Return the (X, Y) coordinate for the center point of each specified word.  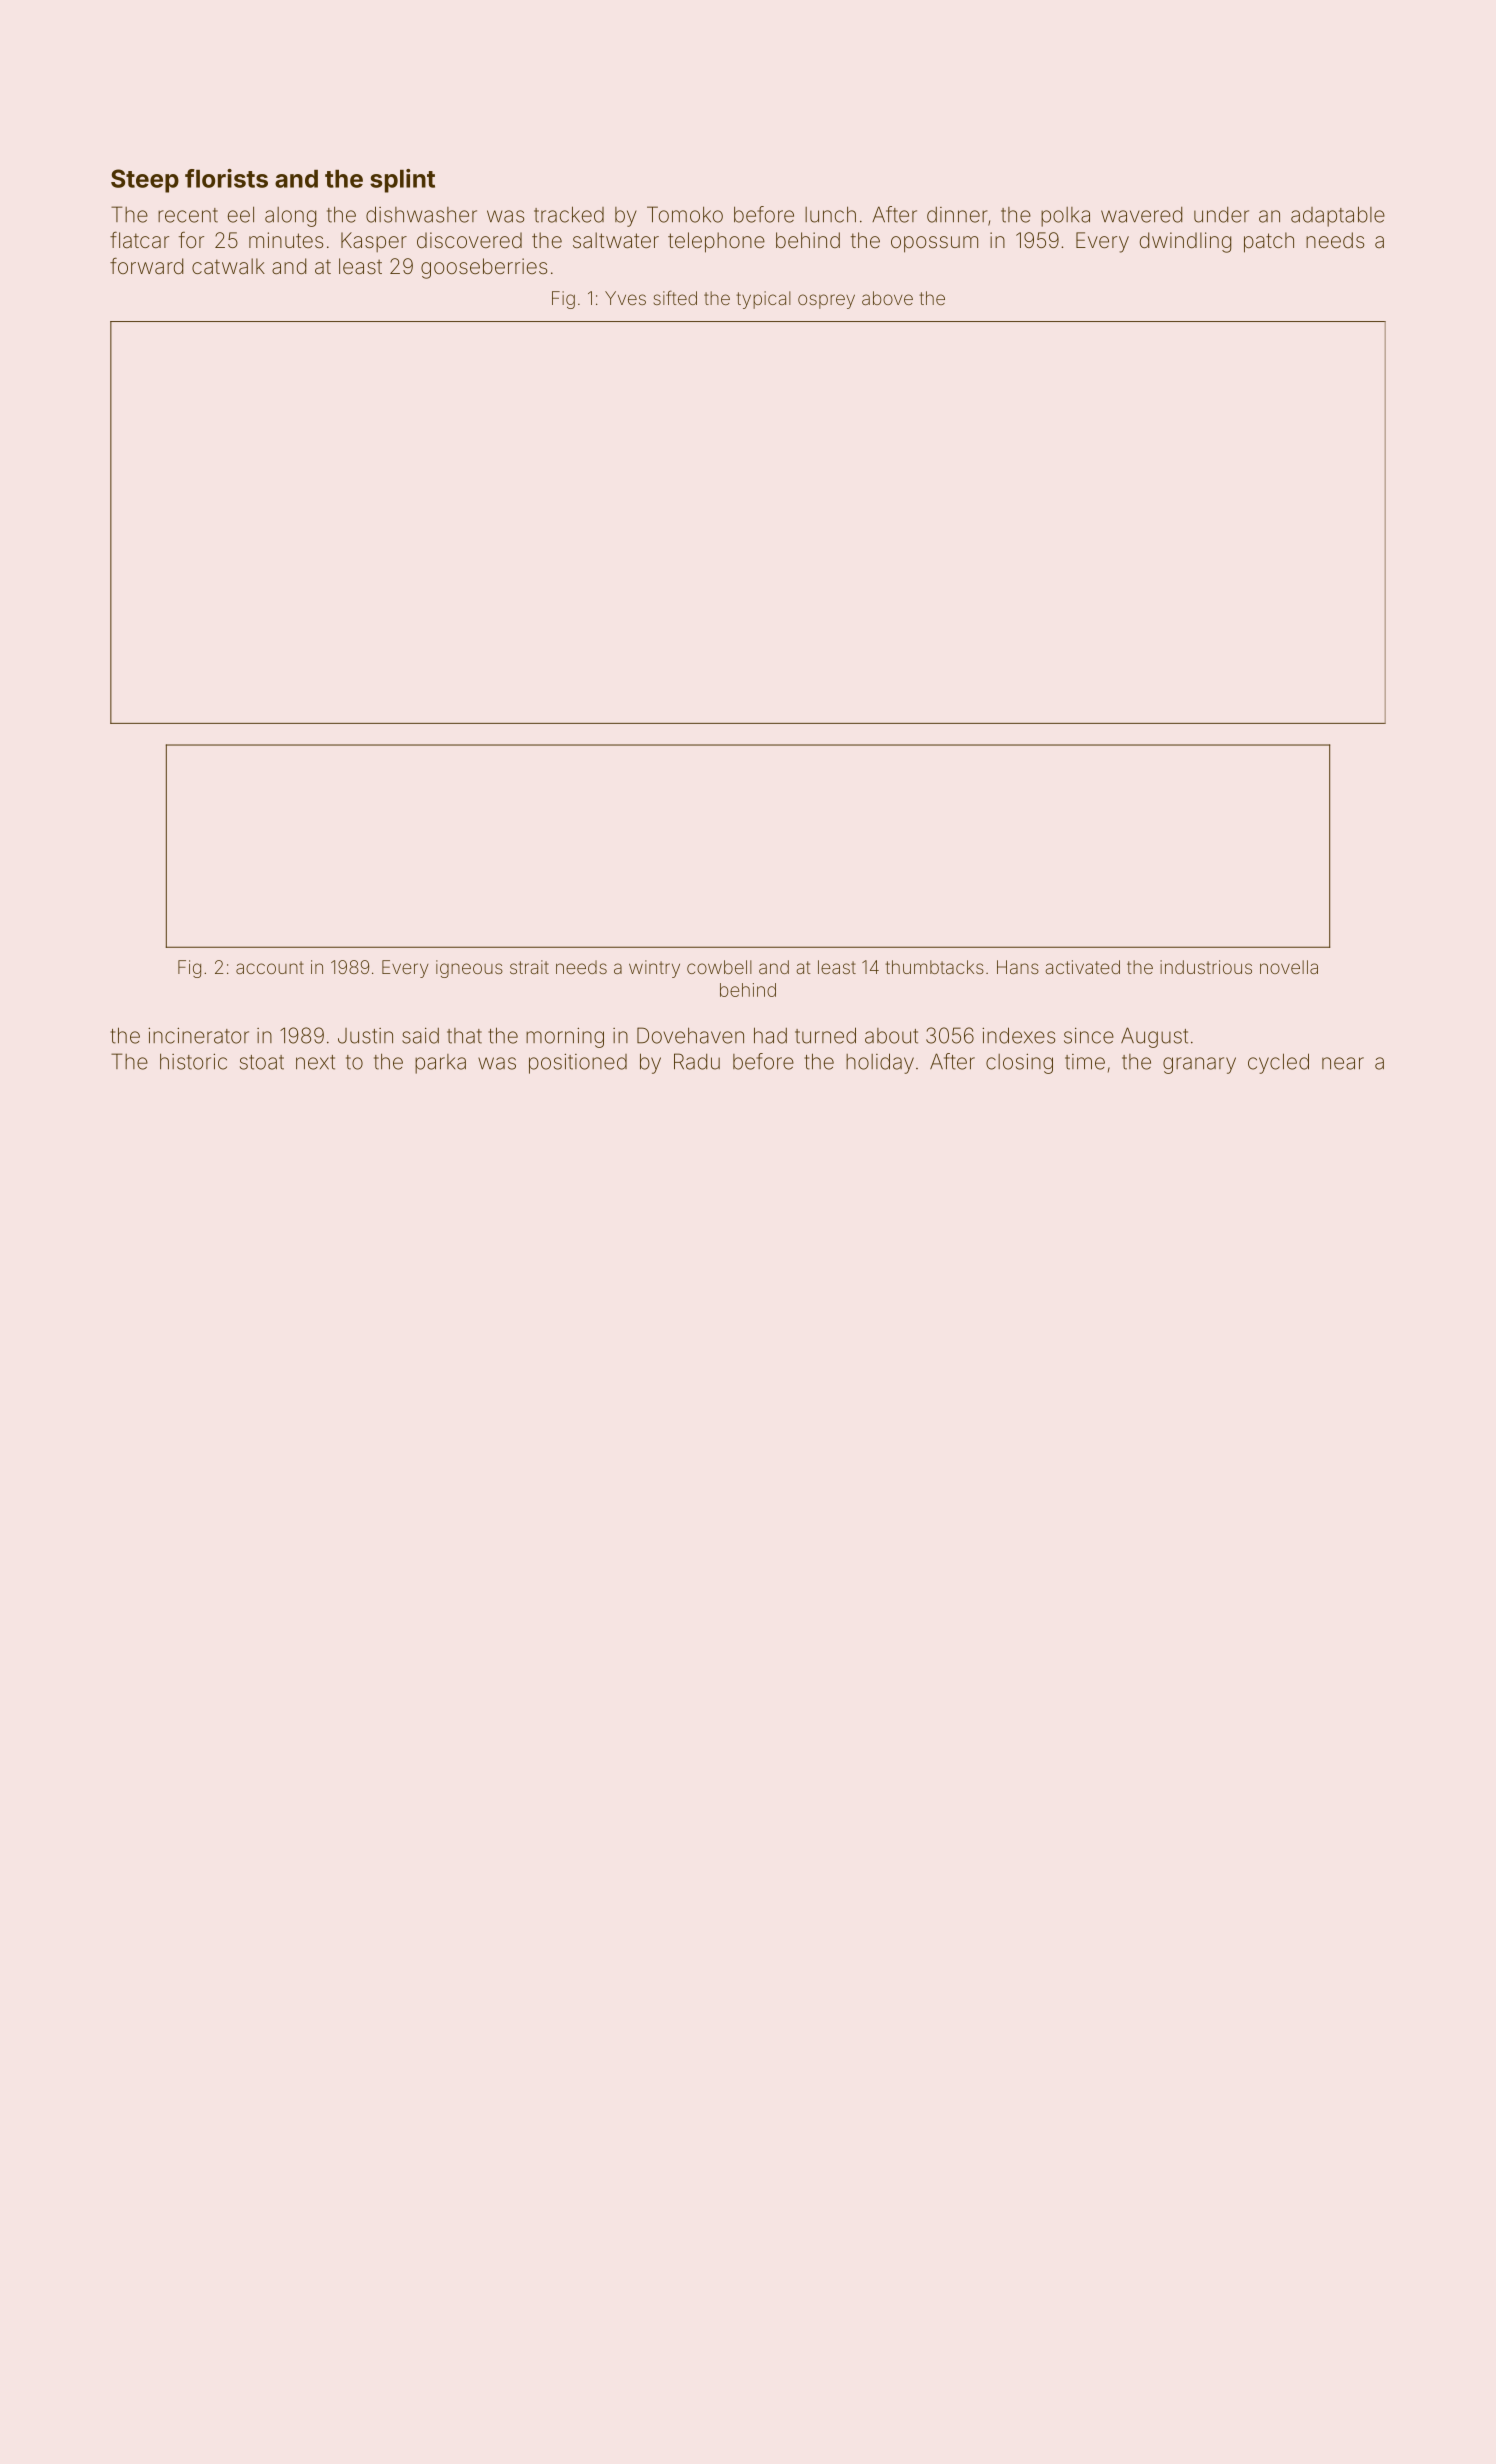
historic (193, 1061)
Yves (625, 298)
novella (1289, 967)
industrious (1206, 967)
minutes (286, 240)
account (270, 967)
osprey (826, 301)
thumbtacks (934, 967)
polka (1065, 217)
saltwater (616, 240)
